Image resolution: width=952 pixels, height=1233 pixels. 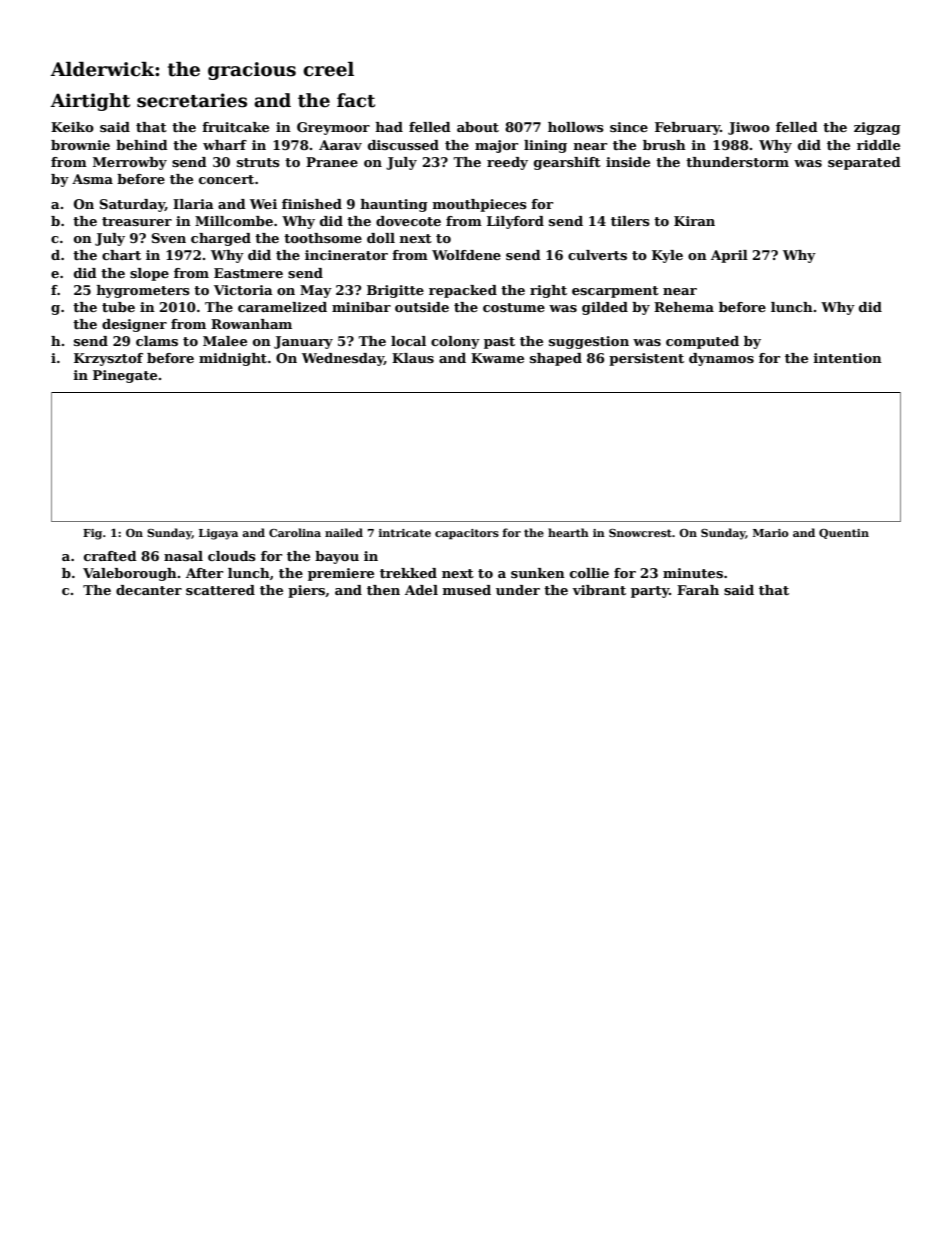 What do you see at coordinates (220, 590) in the image?
I see `scattered` at bounding box center [220, 590].
